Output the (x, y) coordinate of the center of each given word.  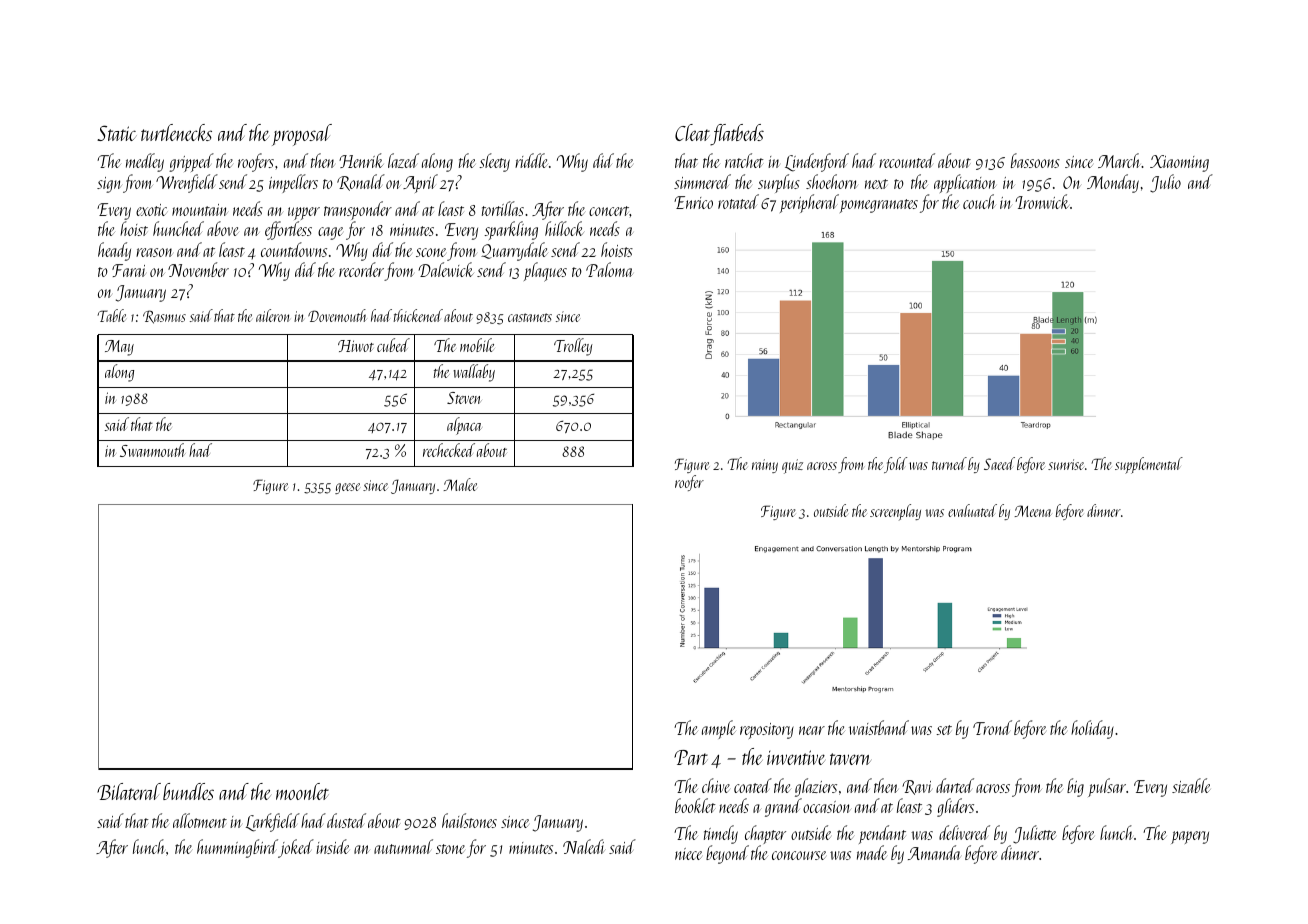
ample (719, 729)
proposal (302, 135)
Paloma (609, 269)
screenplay (895, 512)
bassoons (1035, 160)
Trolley (573, 347)
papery (1190, 837)
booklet (695, 805)
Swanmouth (153, 450)
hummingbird (237, 848)
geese (347, 488)
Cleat (692, 132)
